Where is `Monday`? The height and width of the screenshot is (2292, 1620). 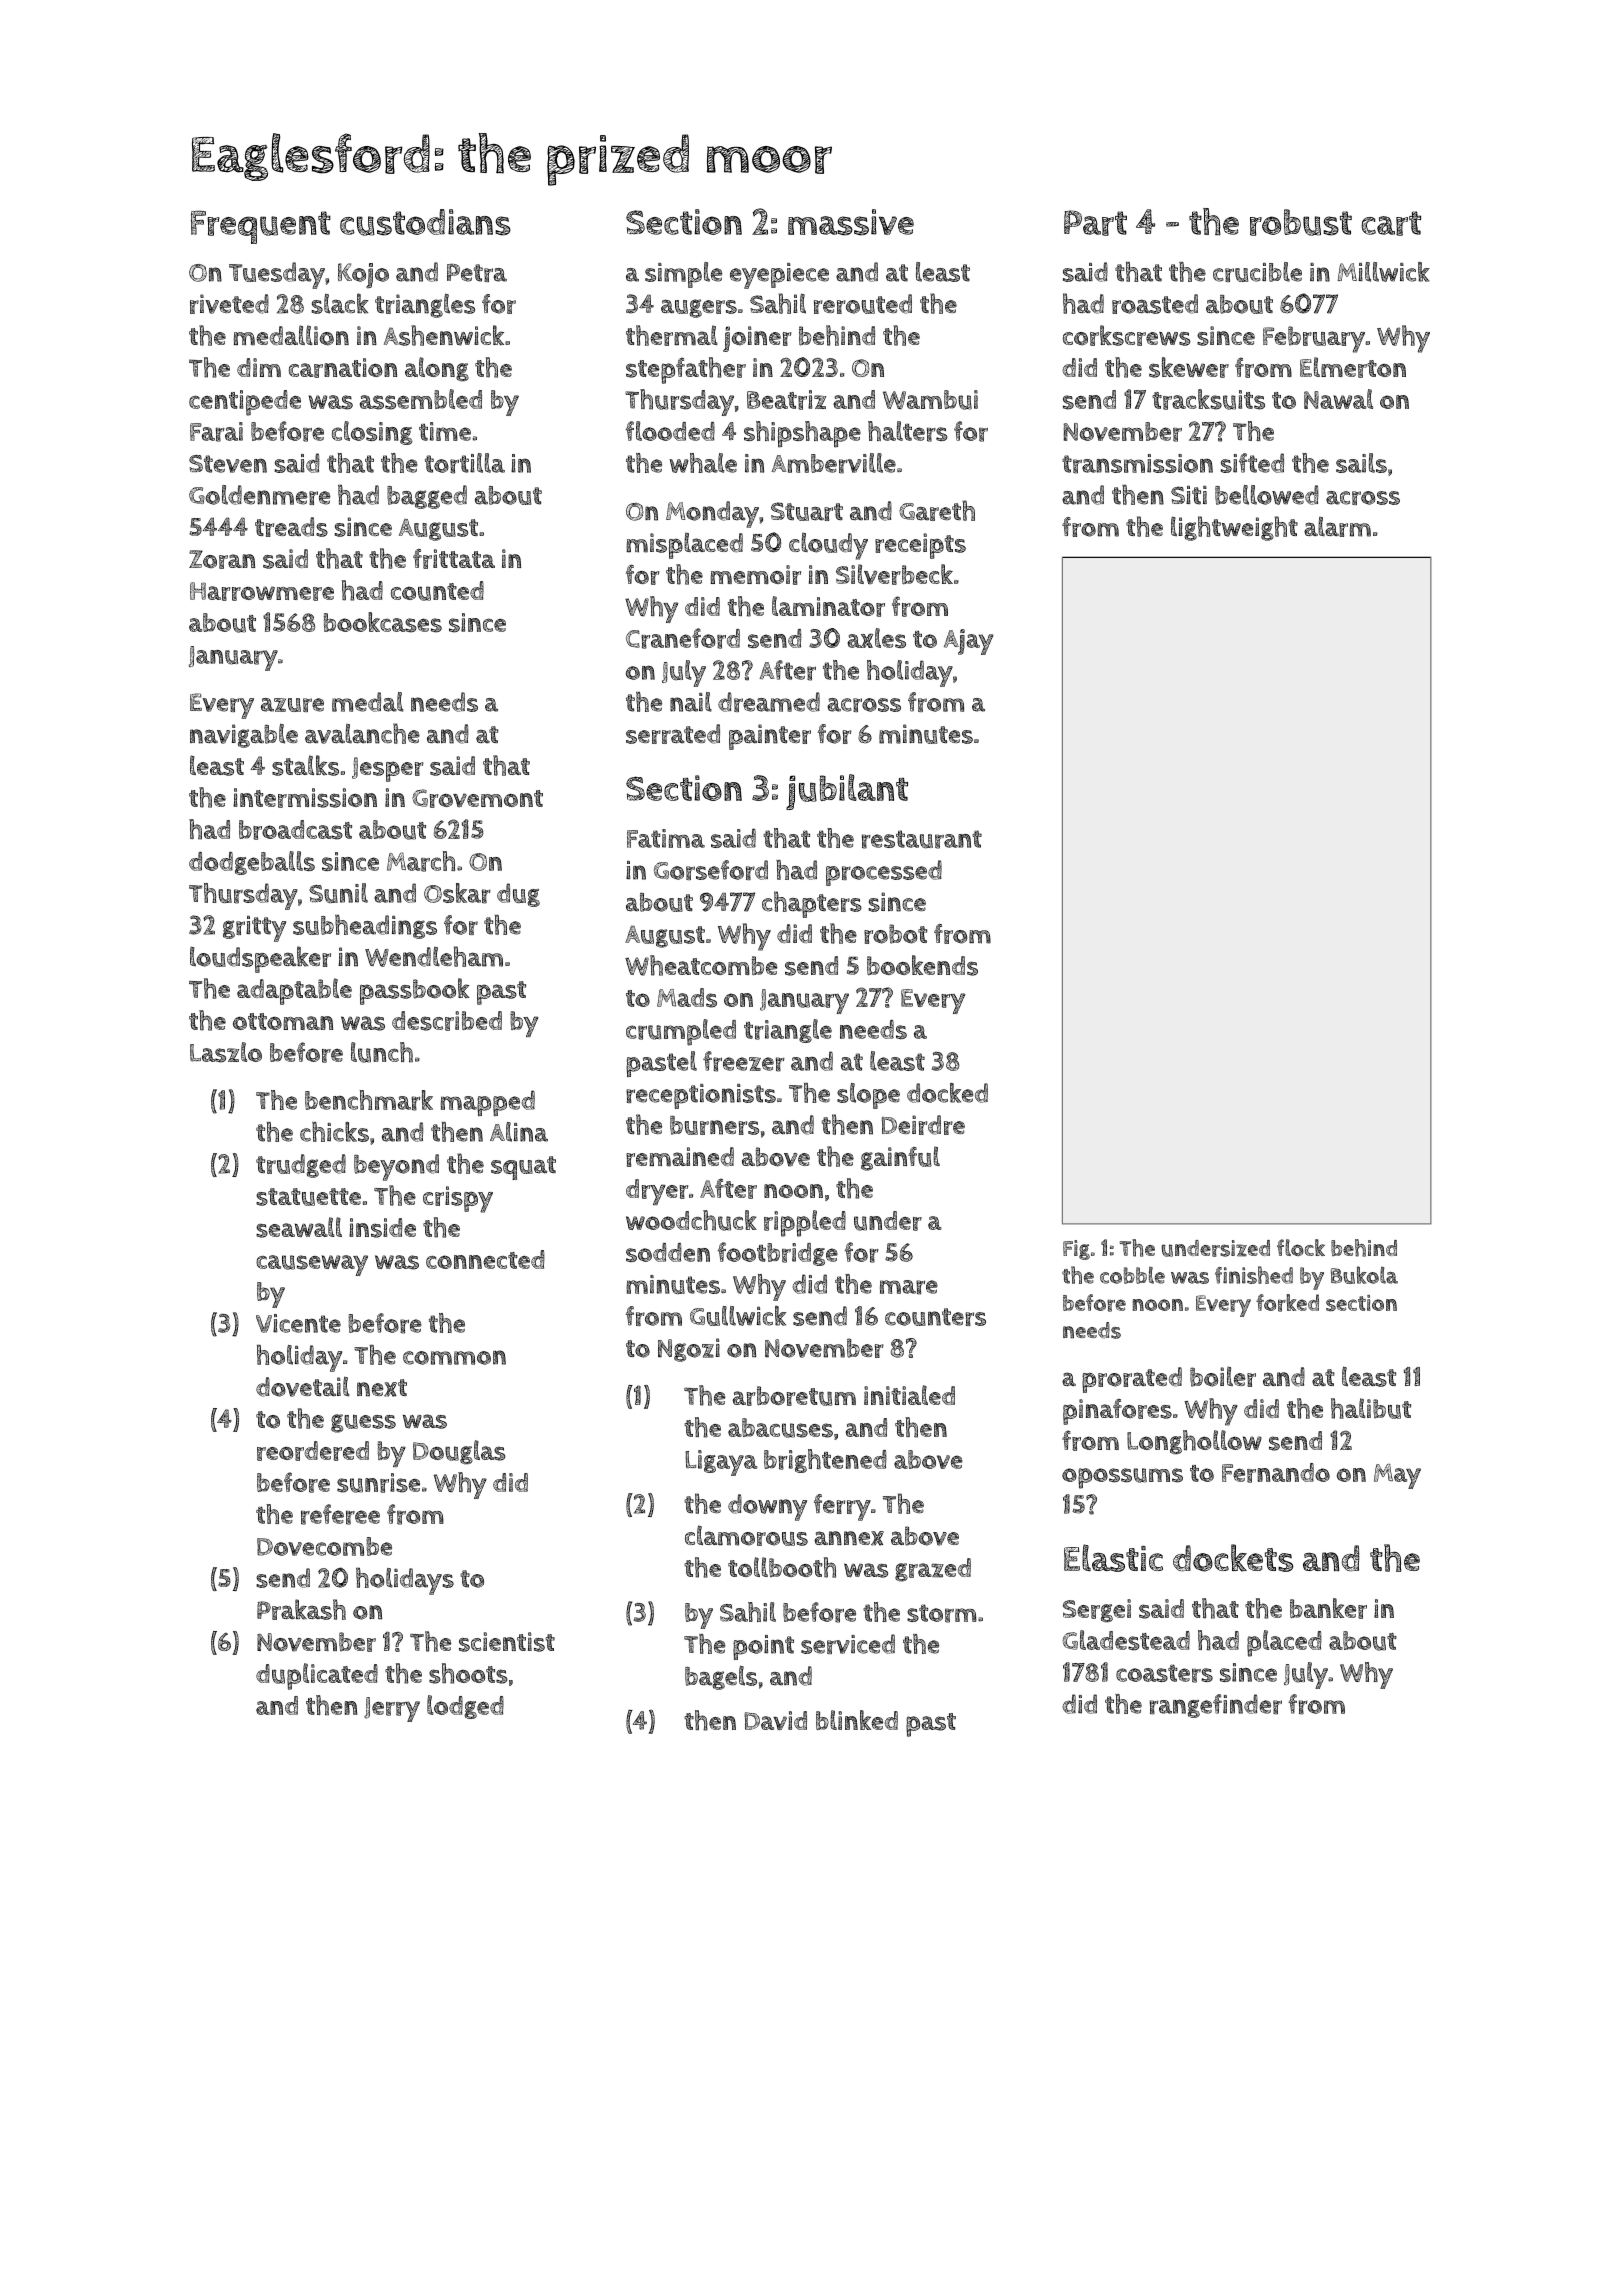
Monday is located at coordinates (712, 514).
